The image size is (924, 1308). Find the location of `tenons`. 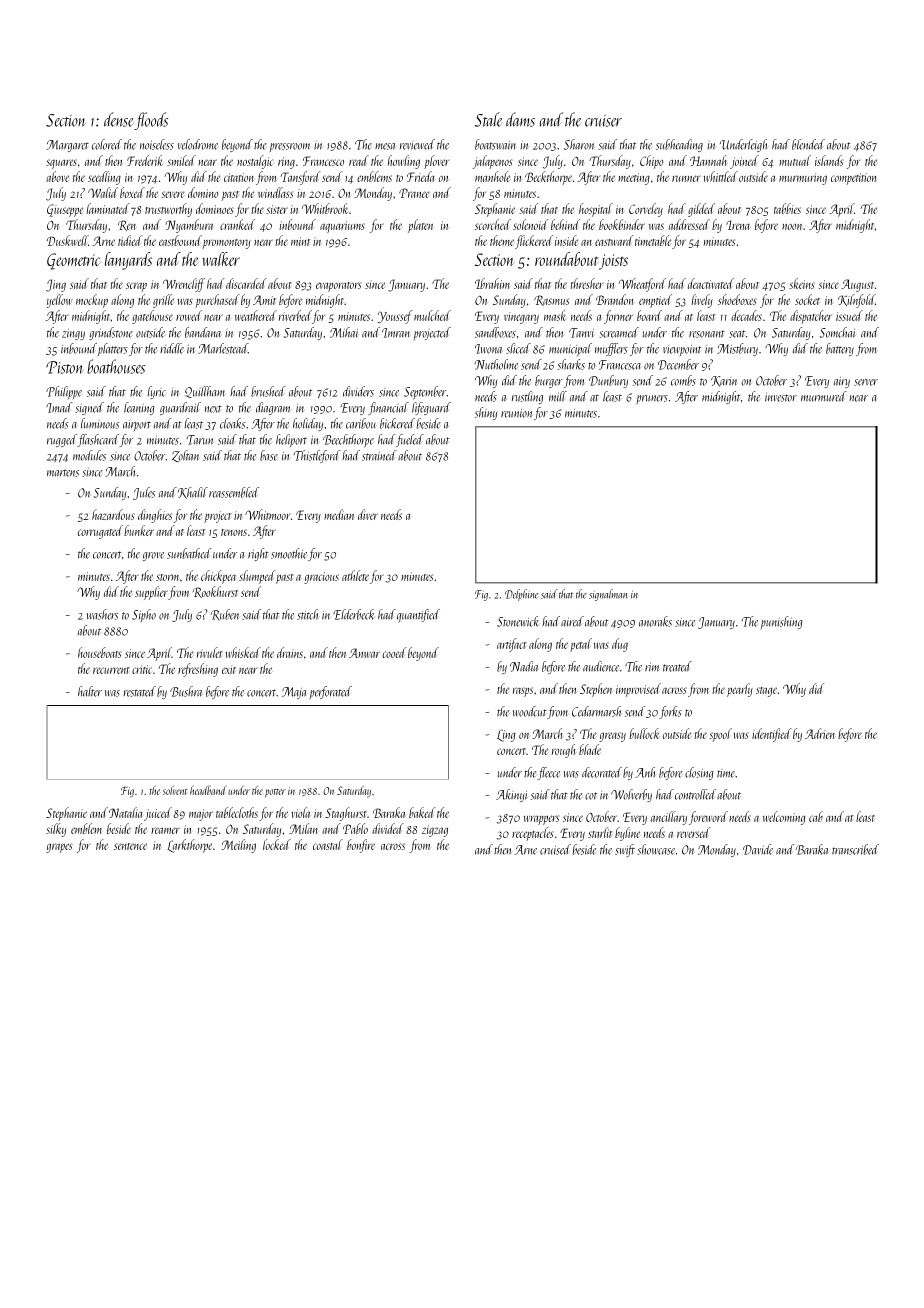

tenons is located at coordinates (234, 532).
